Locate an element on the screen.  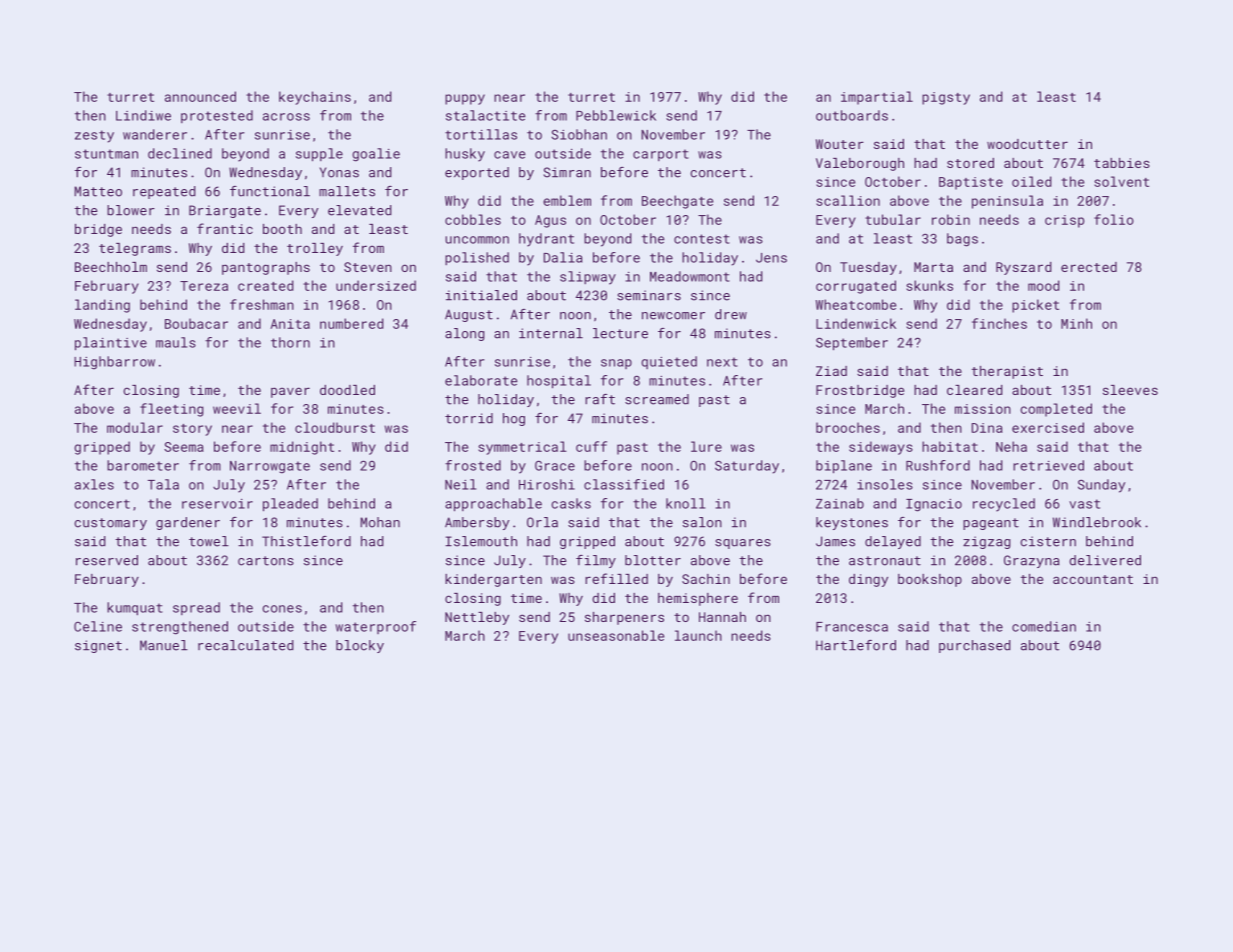
keystones is located at coordinates (852, 523).
